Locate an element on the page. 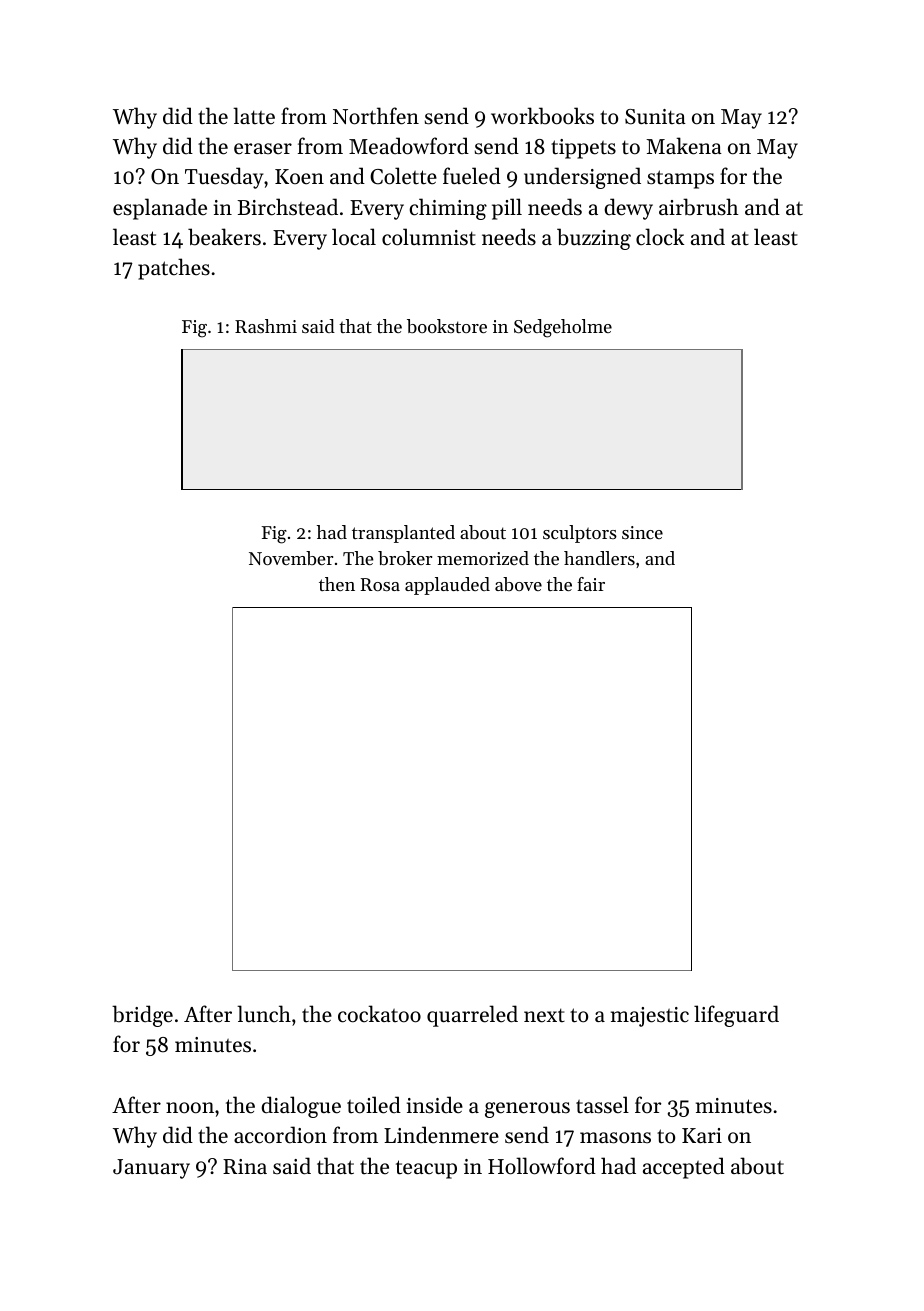  Rashmi is located at coordinates (266, 326).
